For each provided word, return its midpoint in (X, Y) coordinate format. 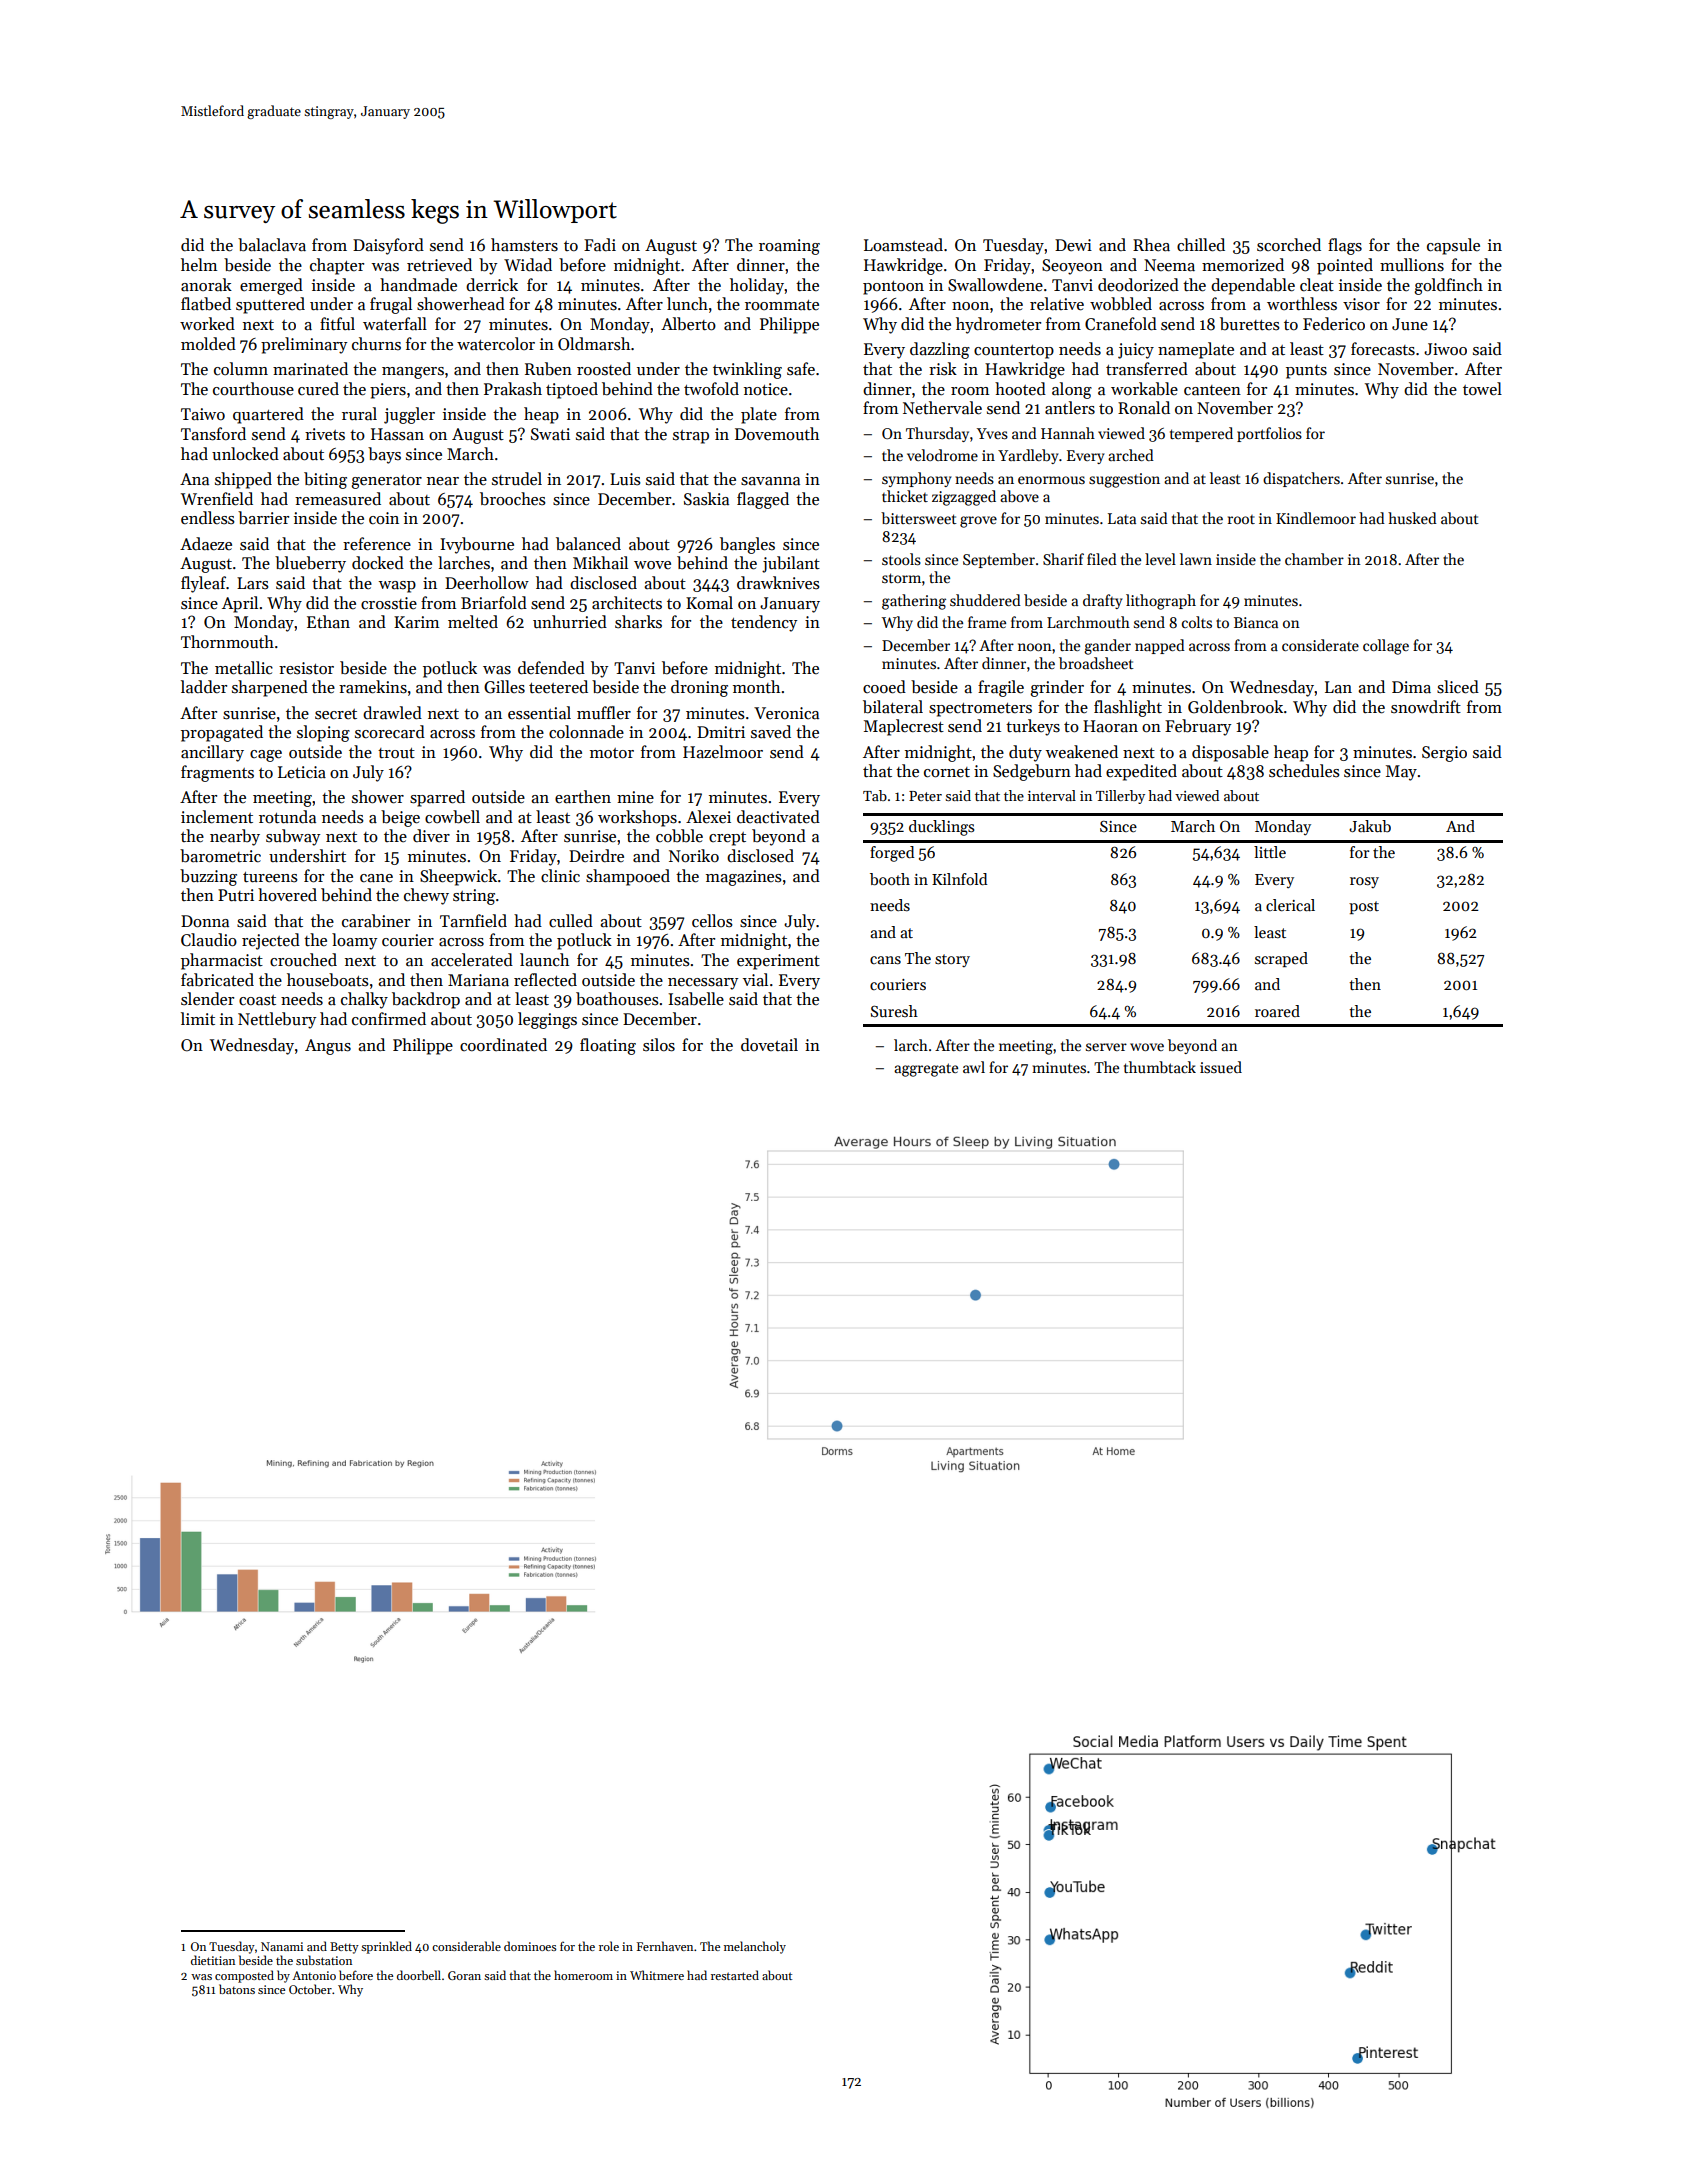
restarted (735, 1975)
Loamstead (903, 245)
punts (1306, 372)
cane (376, 878)
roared (1277, 1011)
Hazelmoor (723, 752)
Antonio (314, 1975)
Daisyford (388, 246)
